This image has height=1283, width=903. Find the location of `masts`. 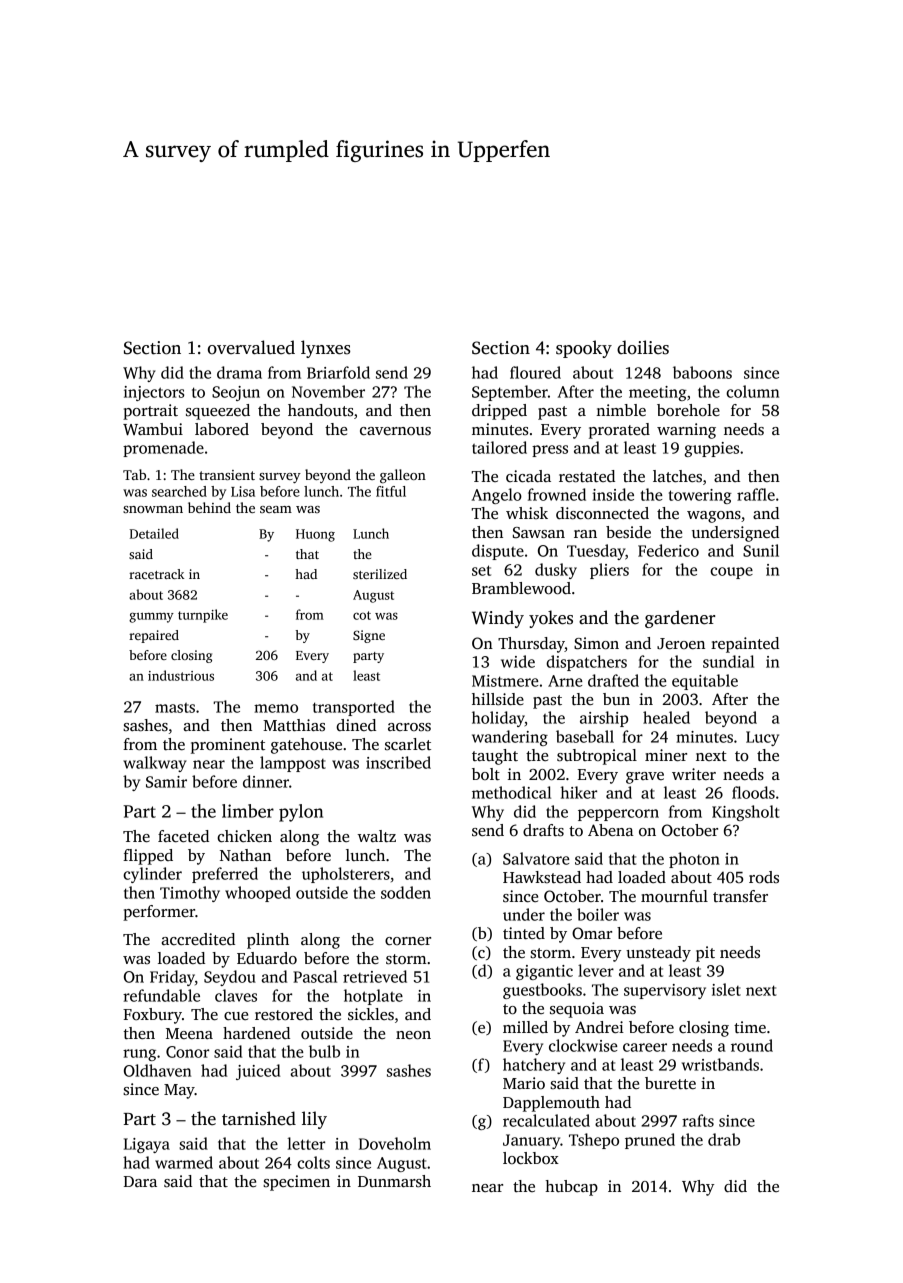

masts is located at coordinates (175, 708).
